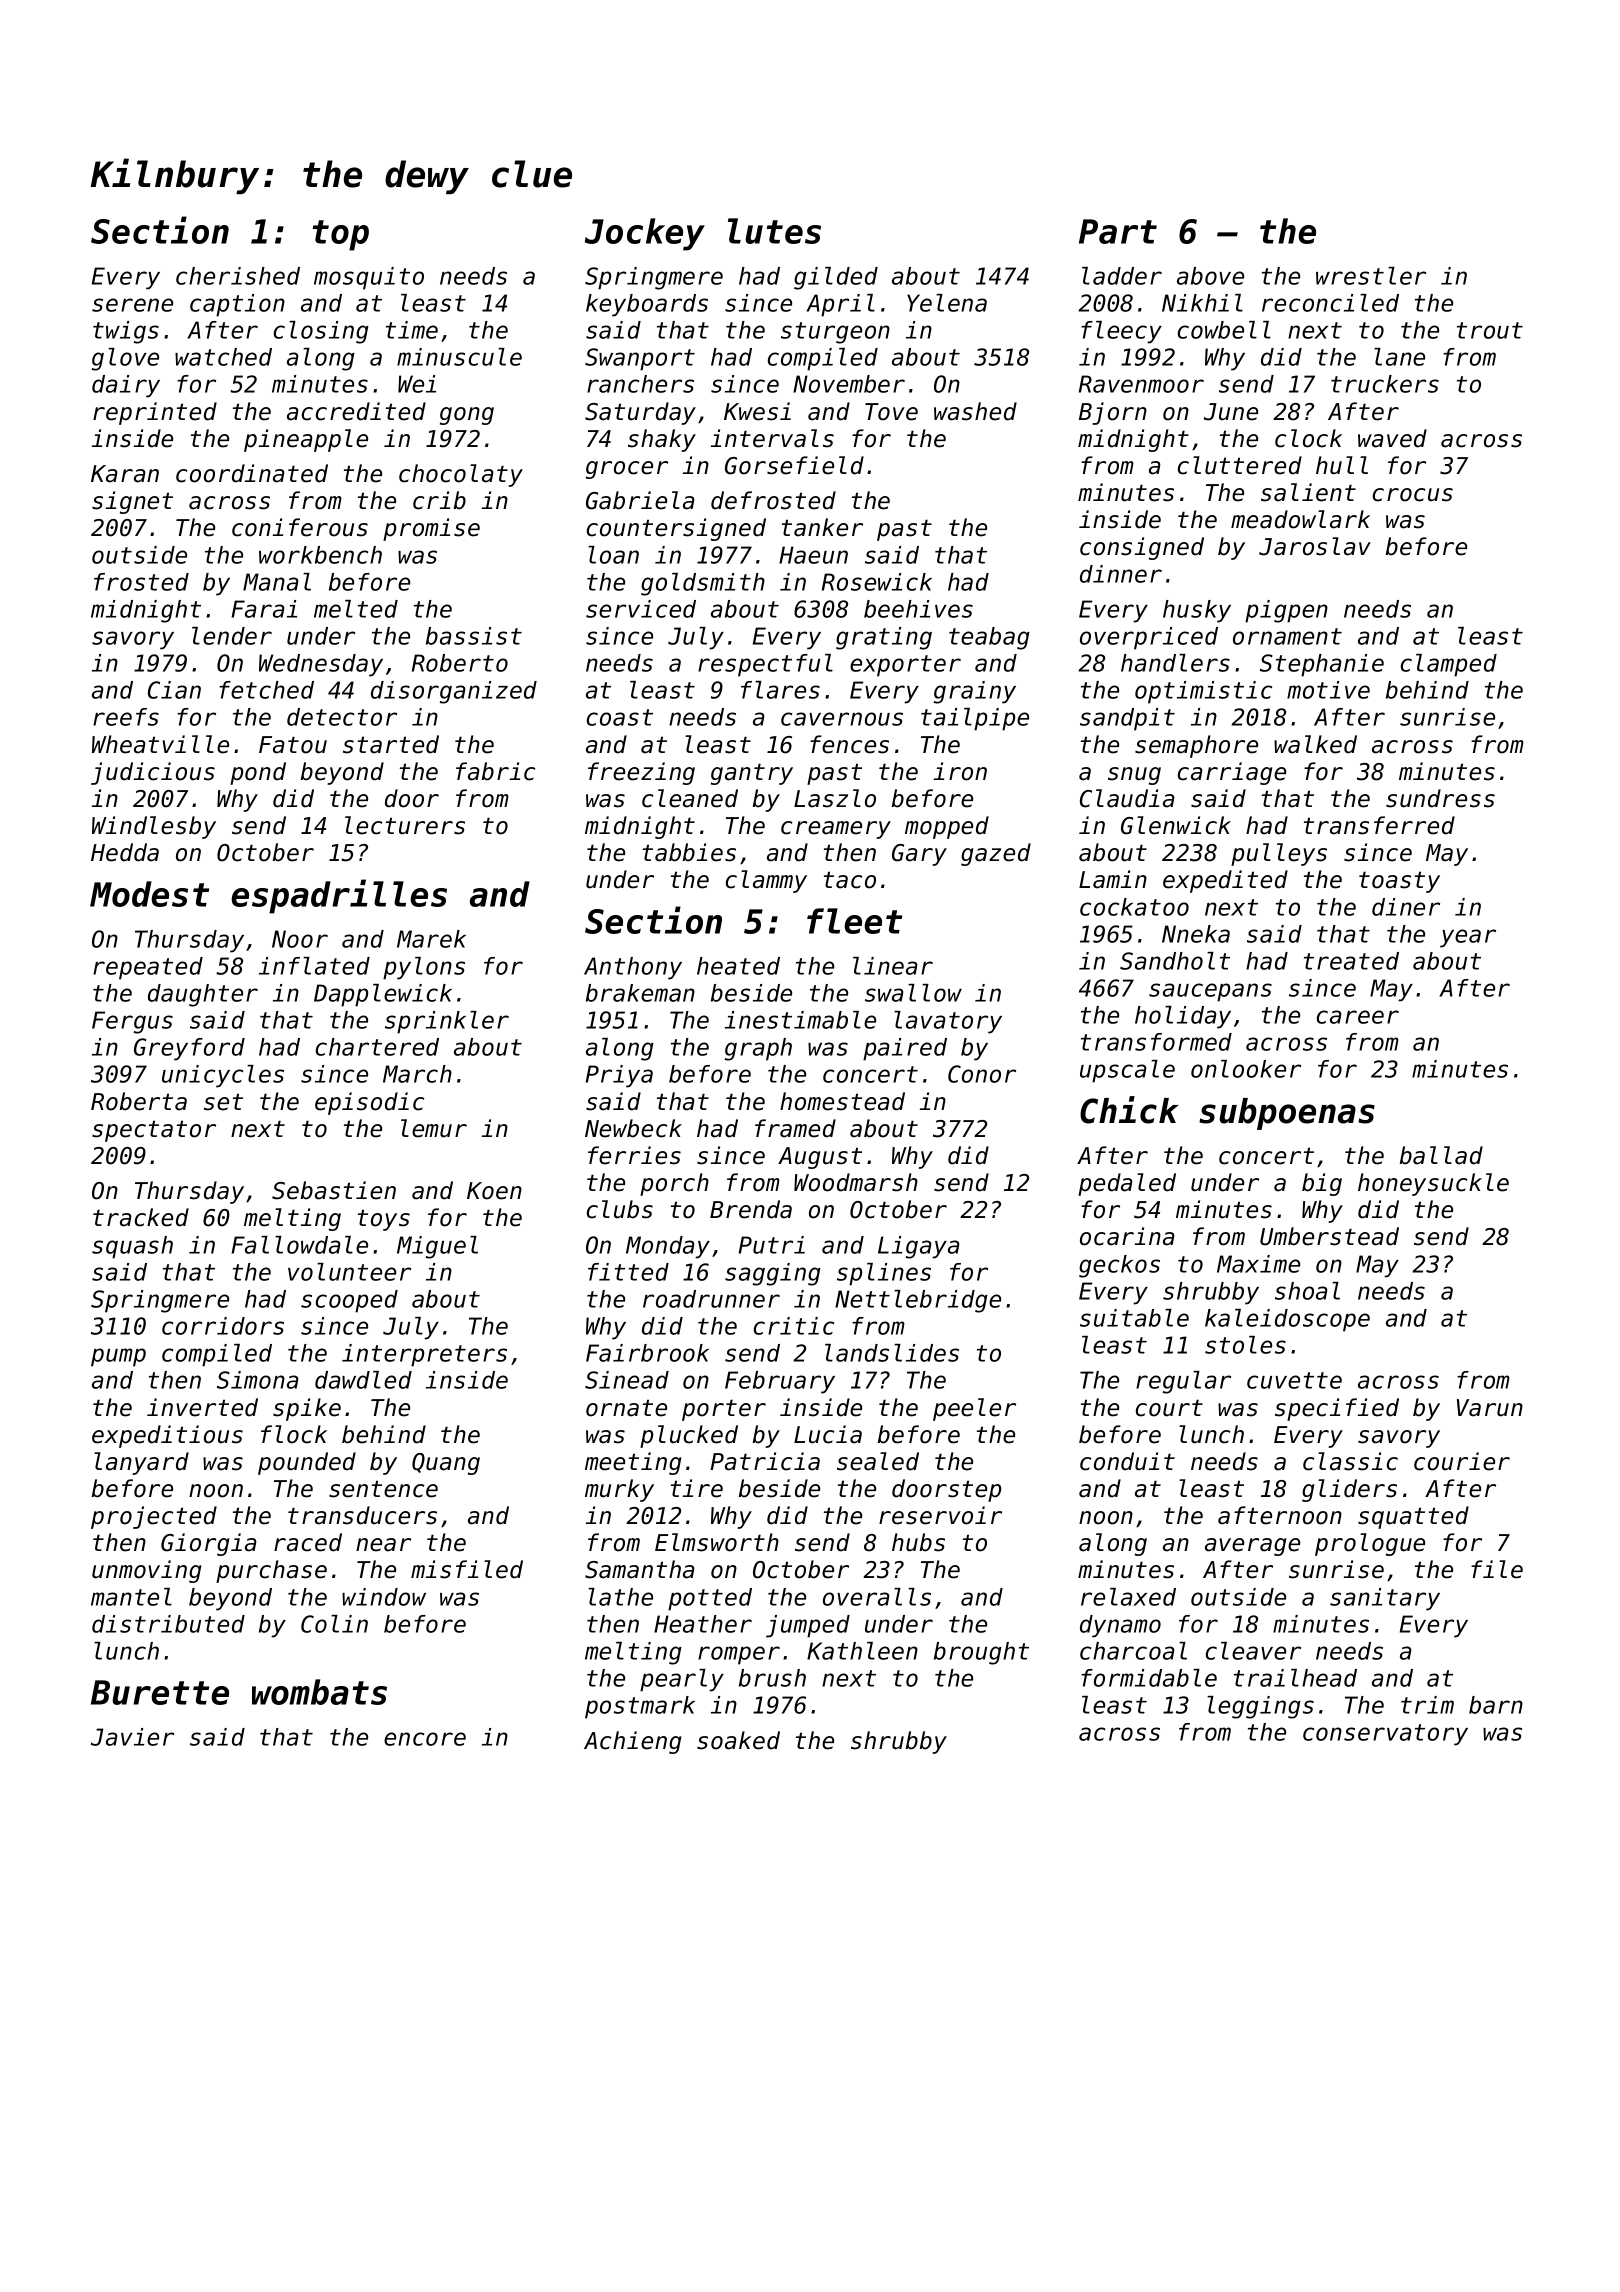 This image has height=2292, width=1620. Describe the element at coordinates (341, 235) in the image. I see `top` at that location.
